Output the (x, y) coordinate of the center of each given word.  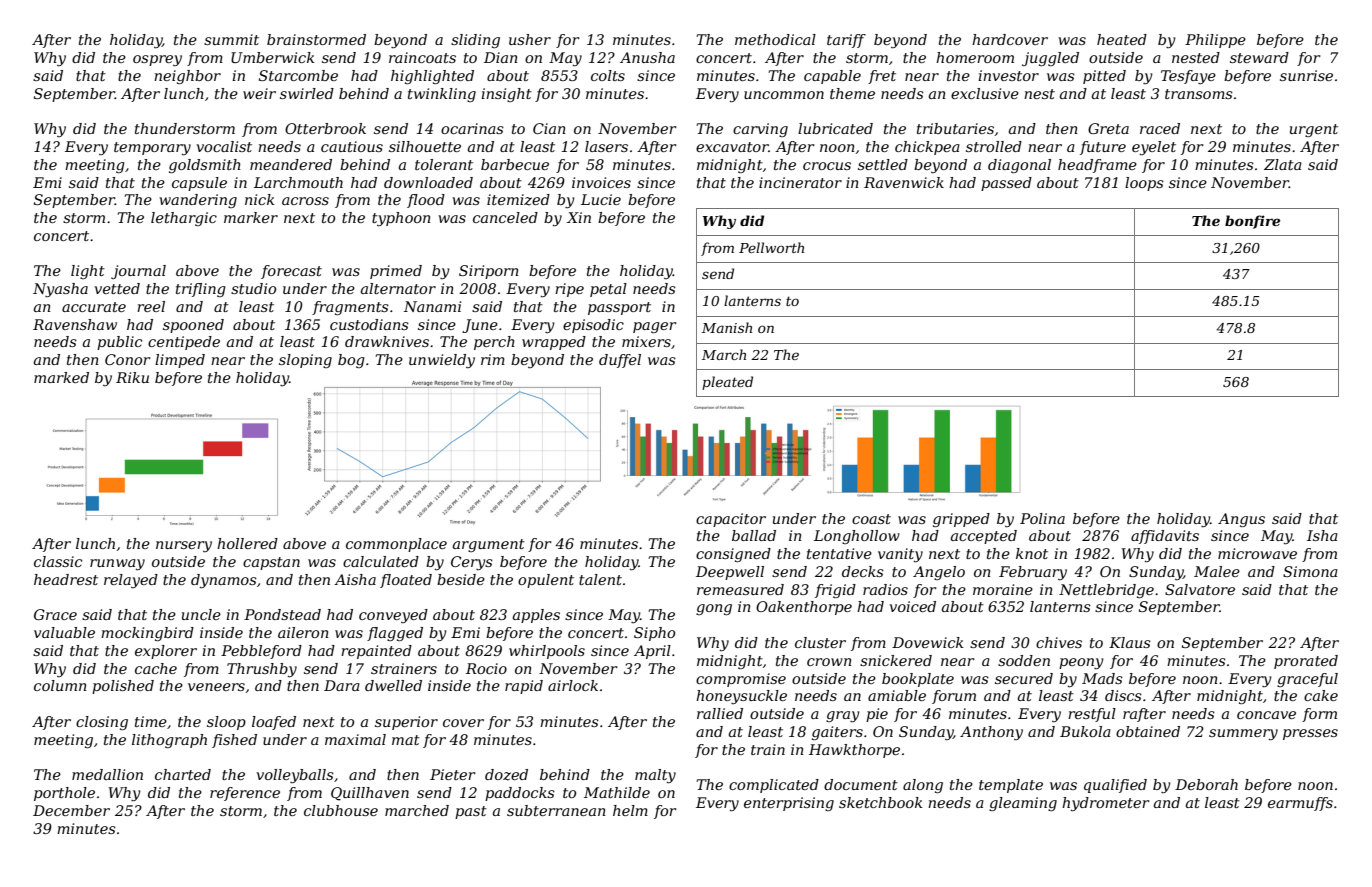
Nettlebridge (1106, 591)
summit (231, 39)
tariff (846, 41)
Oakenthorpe (804, 608)
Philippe (1215, 41)
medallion (107, 774)
